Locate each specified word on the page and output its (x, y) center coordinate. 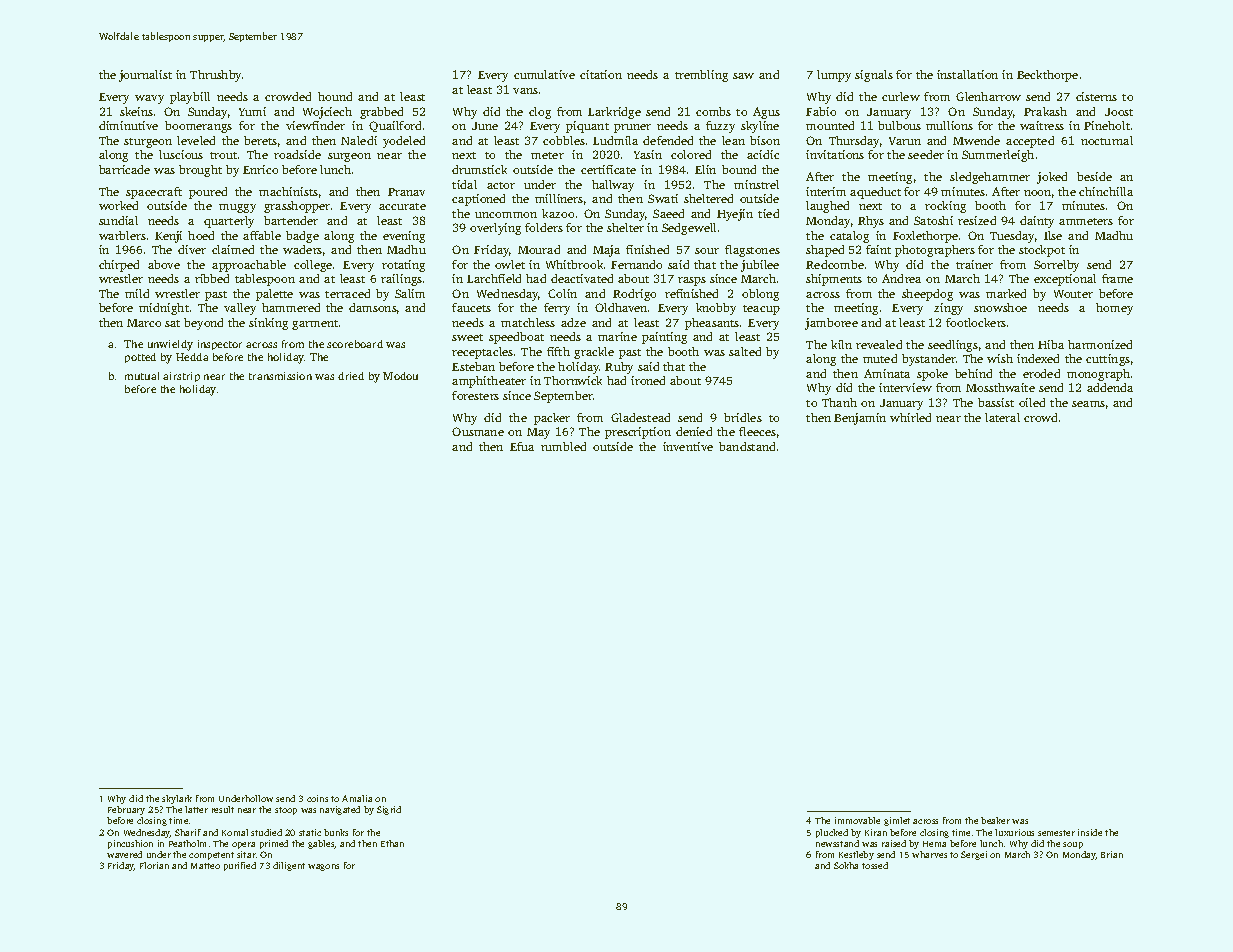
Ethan (392, 843)
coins (317, 798)
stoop (286, 811)
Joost (1119, 112)
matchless (528, 322)
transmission (280, 376)
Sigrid (389, 810)
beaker (995, 820)
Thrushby (215, 76)
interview (905, 387)
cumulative (544, 74)
